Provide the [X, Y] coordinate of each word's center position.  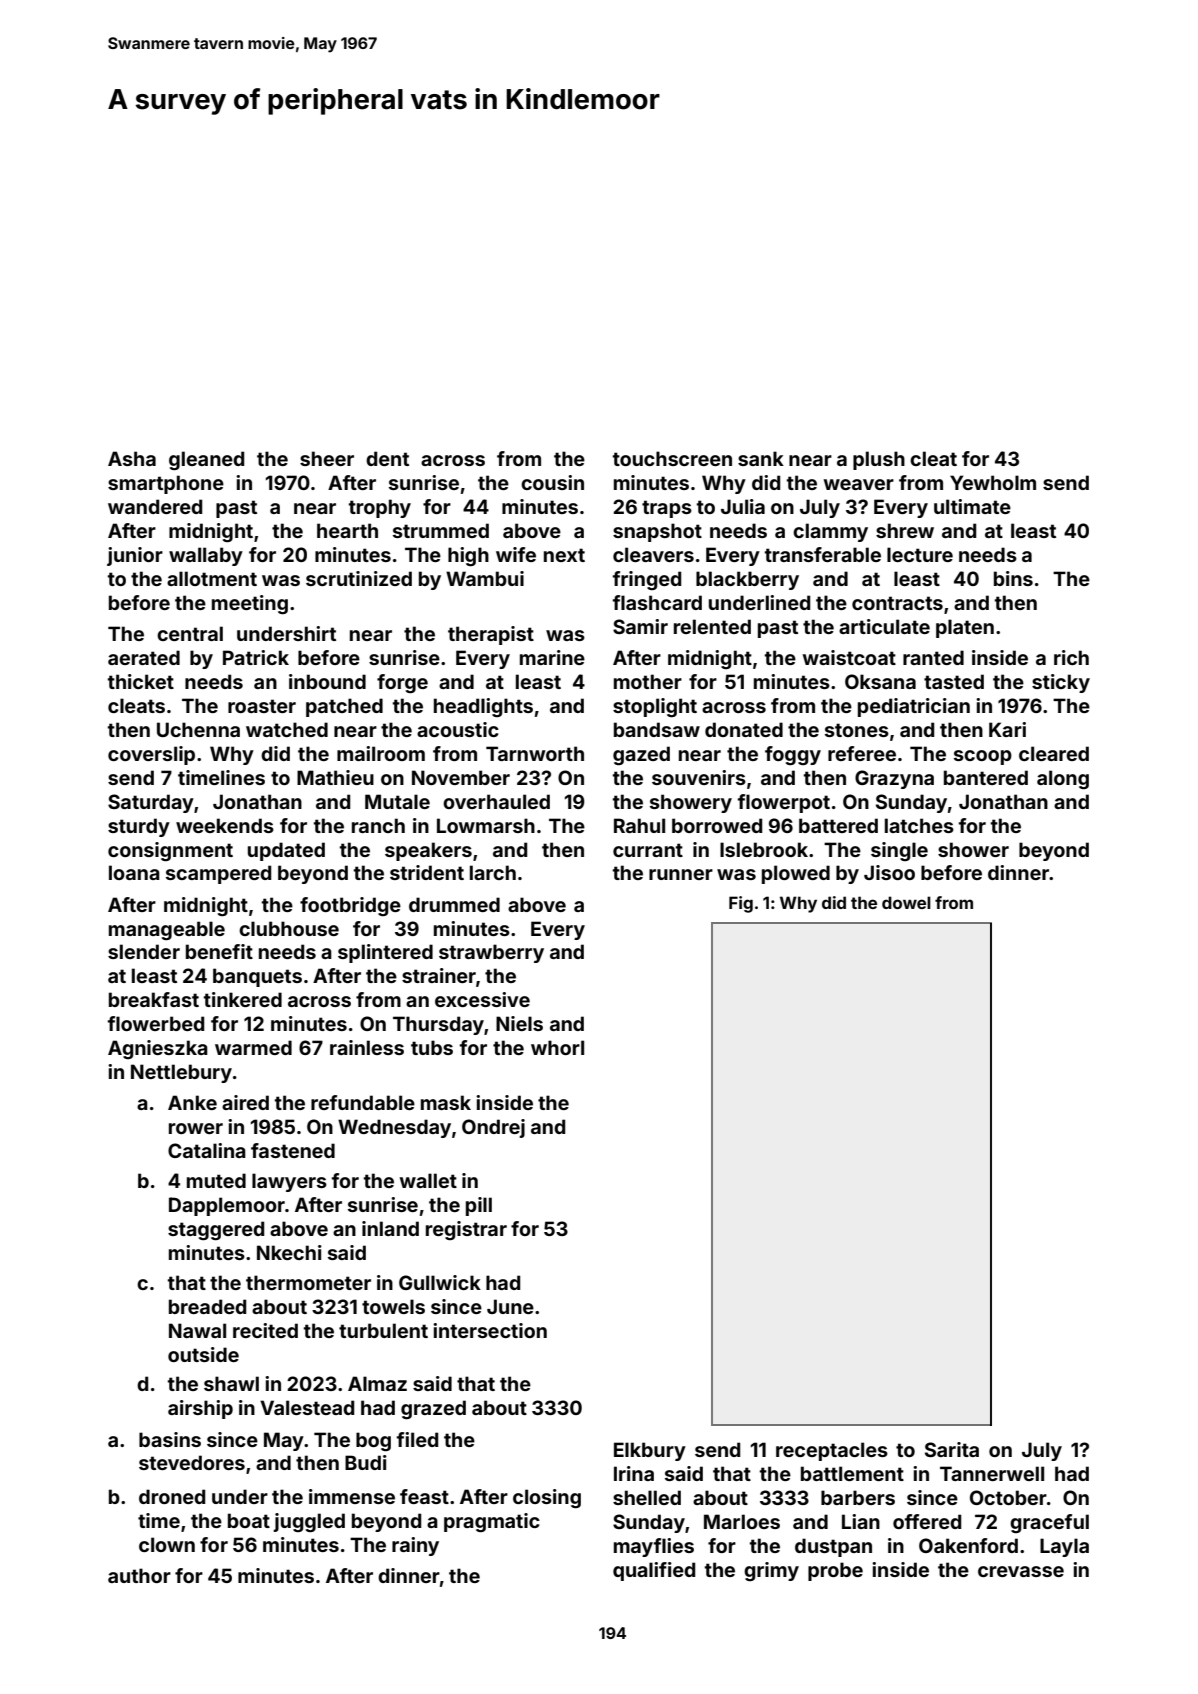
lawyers [289, 1182]
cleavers [653, 554]
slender [144, 951]
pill [479, 1206]
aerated [144, 657]
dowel [906, 902]
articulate [884, 626]
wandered [155, 506]
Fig [741, 904]
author [139, 1575]
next [564, 555]
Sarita [952, 1449]
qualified [654, 1571]
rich [1071, 657]
